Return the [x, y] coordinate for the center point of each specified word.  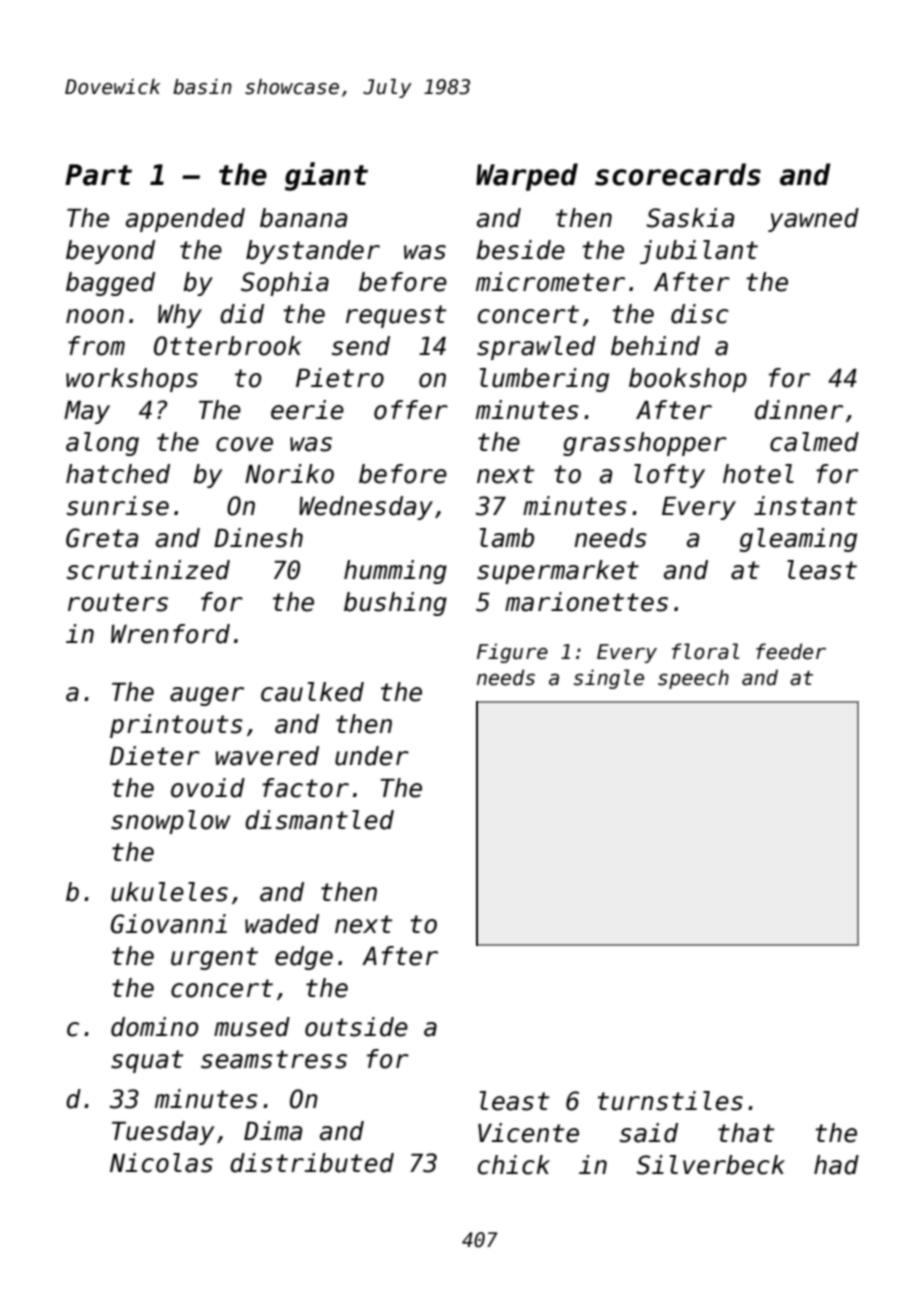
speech [693, 679]
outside [356, 1027]
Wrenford [170, 634]
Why [180, 316]
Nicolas [161, 1163]
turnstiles [670, 1101]
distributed [312, 1163]
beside [520, 250]
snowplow [171, 822]
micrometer [550, 282]
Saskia [690, 218]
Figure [512, 653]
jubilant [699, 252]
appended [185, 220]
